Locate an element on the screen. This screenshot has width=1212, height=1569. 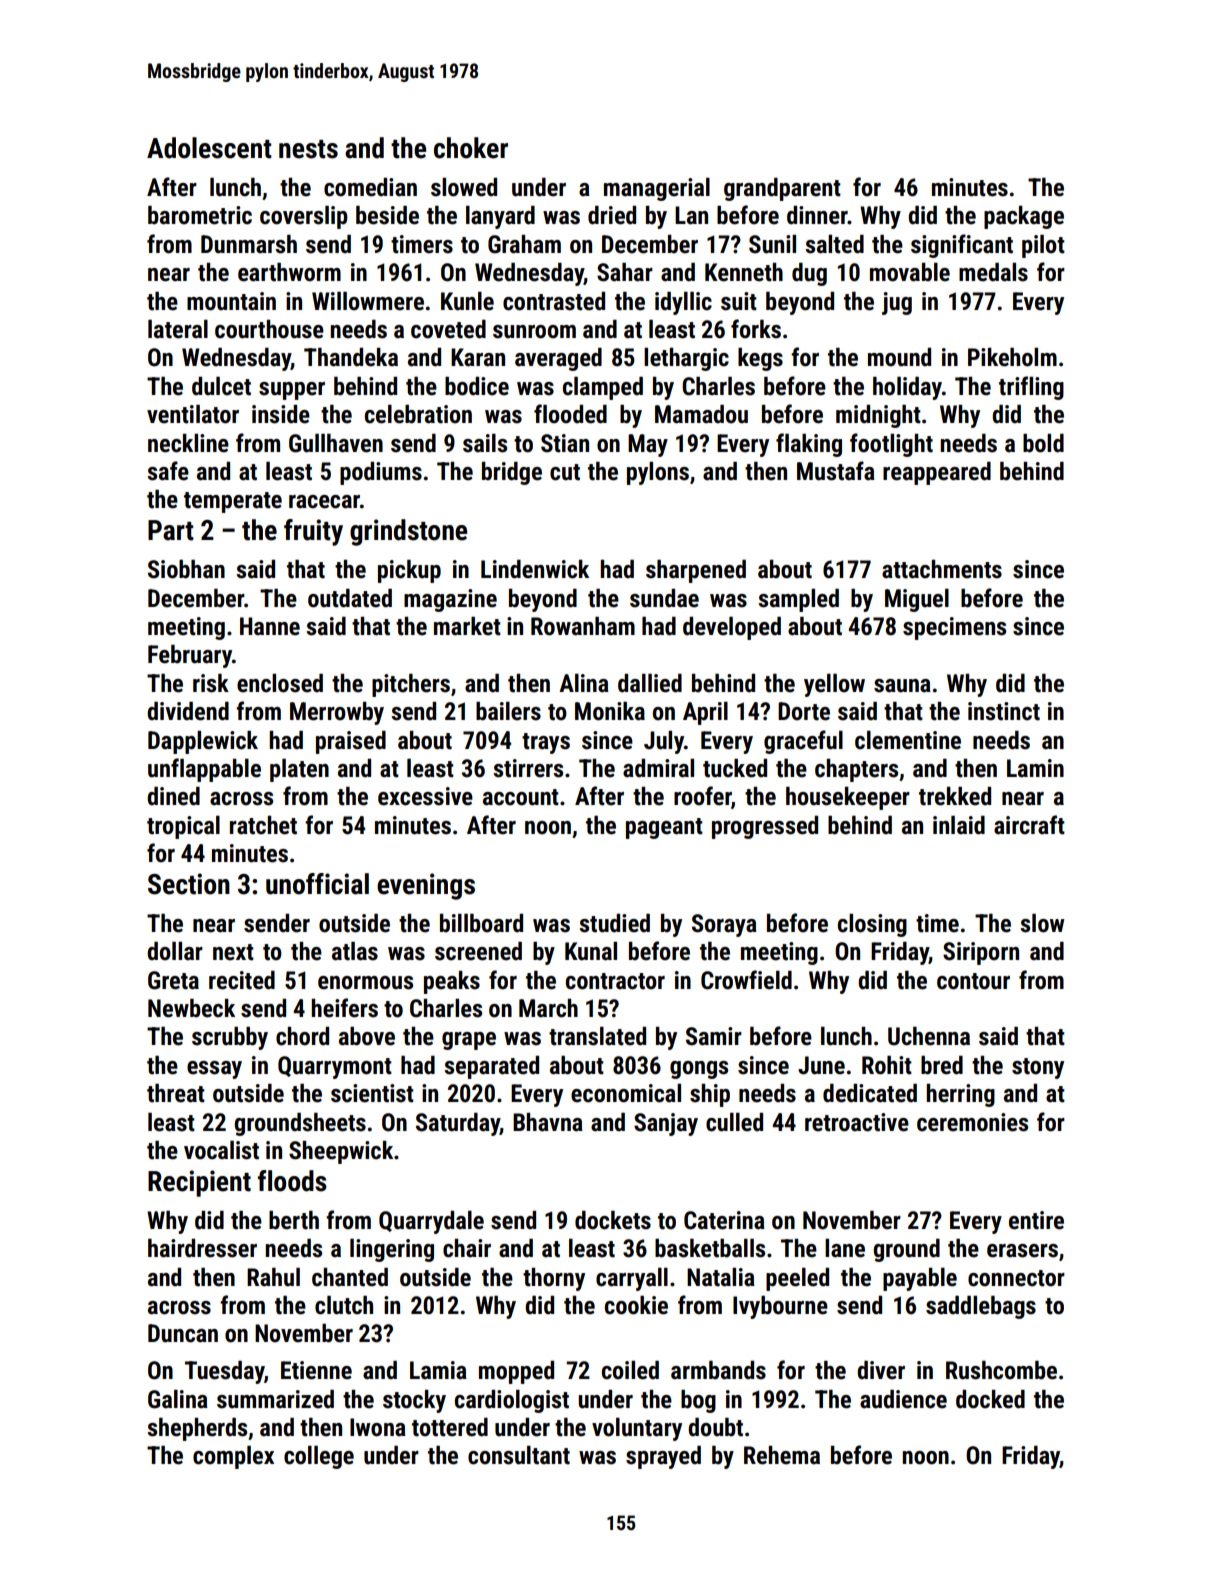
clamped is located at coordinates (603, 388).
